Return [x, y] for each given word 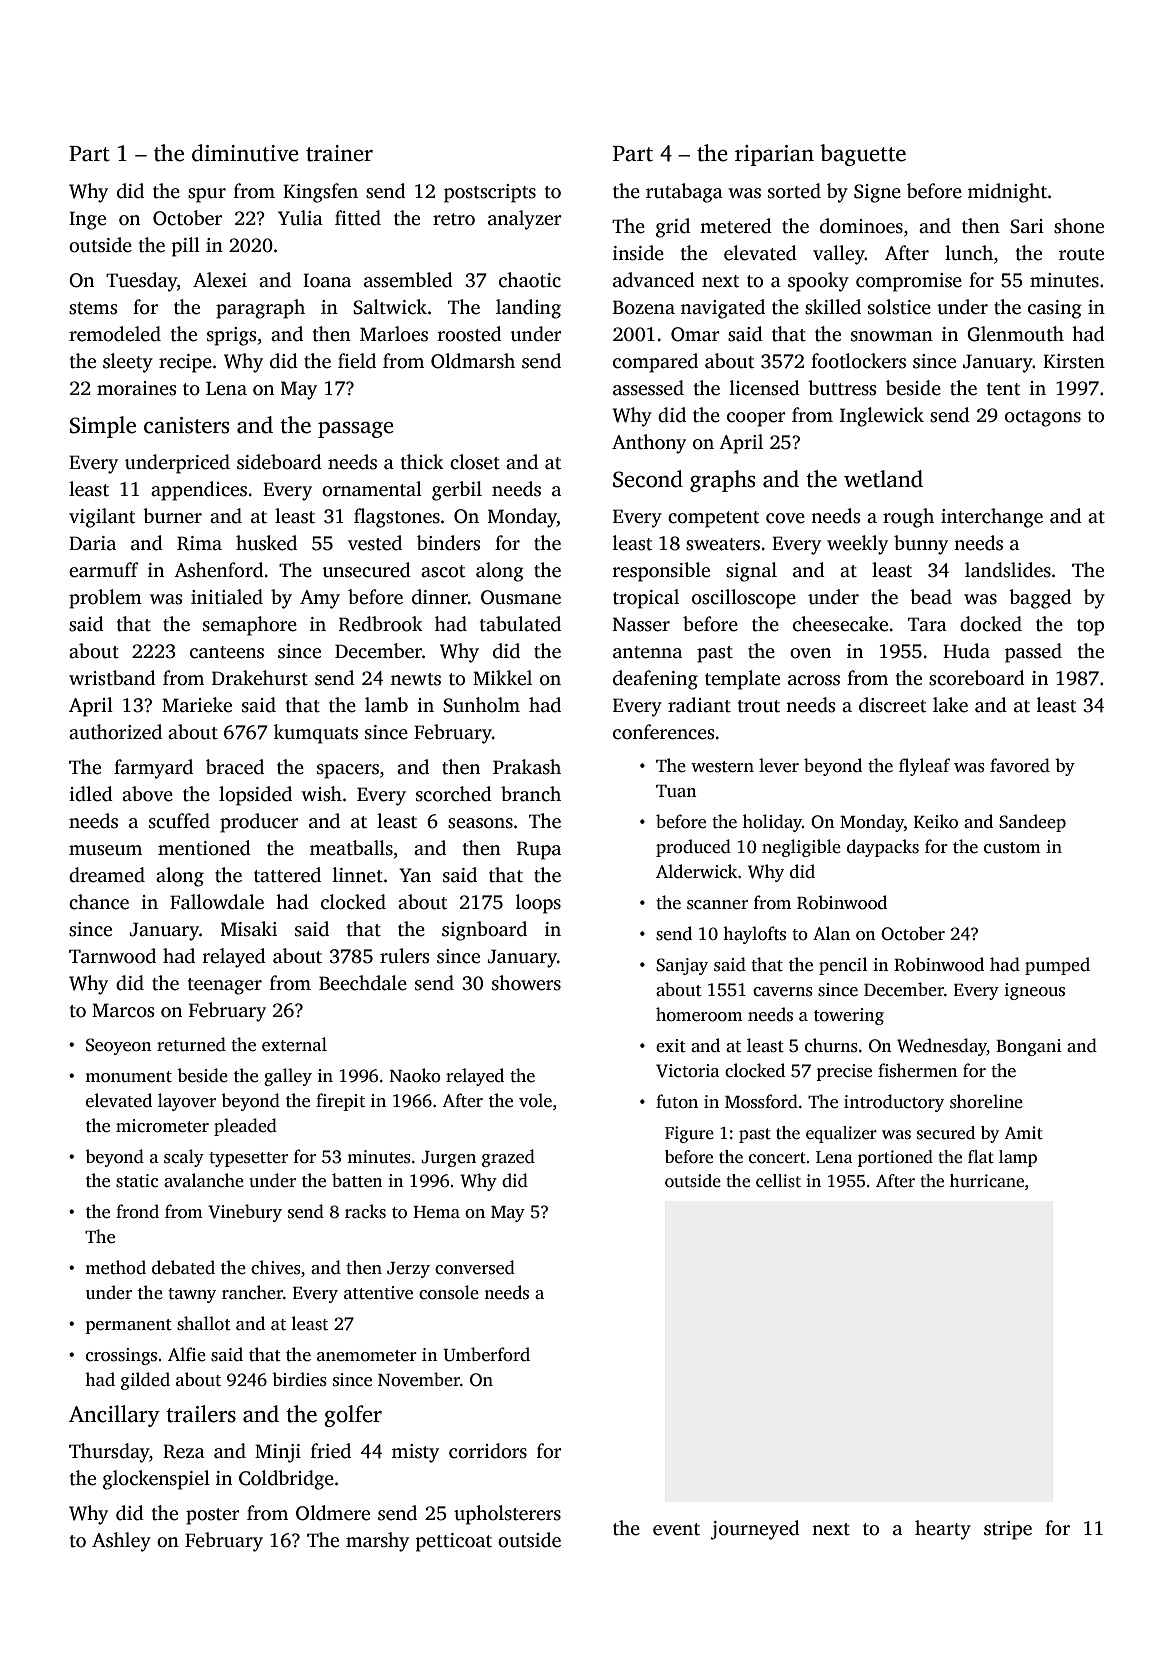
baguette [863, 155]
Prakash [527, 767]
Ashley [121, 1542]
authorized [115, 732]
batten [357, 1180]
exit [671, 1046]
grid [673, 228]
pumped [1057, 966]
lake [950, 705]
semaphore [250, 626]
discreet [892, 705]
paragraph [260, 309]
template [742, 680]
